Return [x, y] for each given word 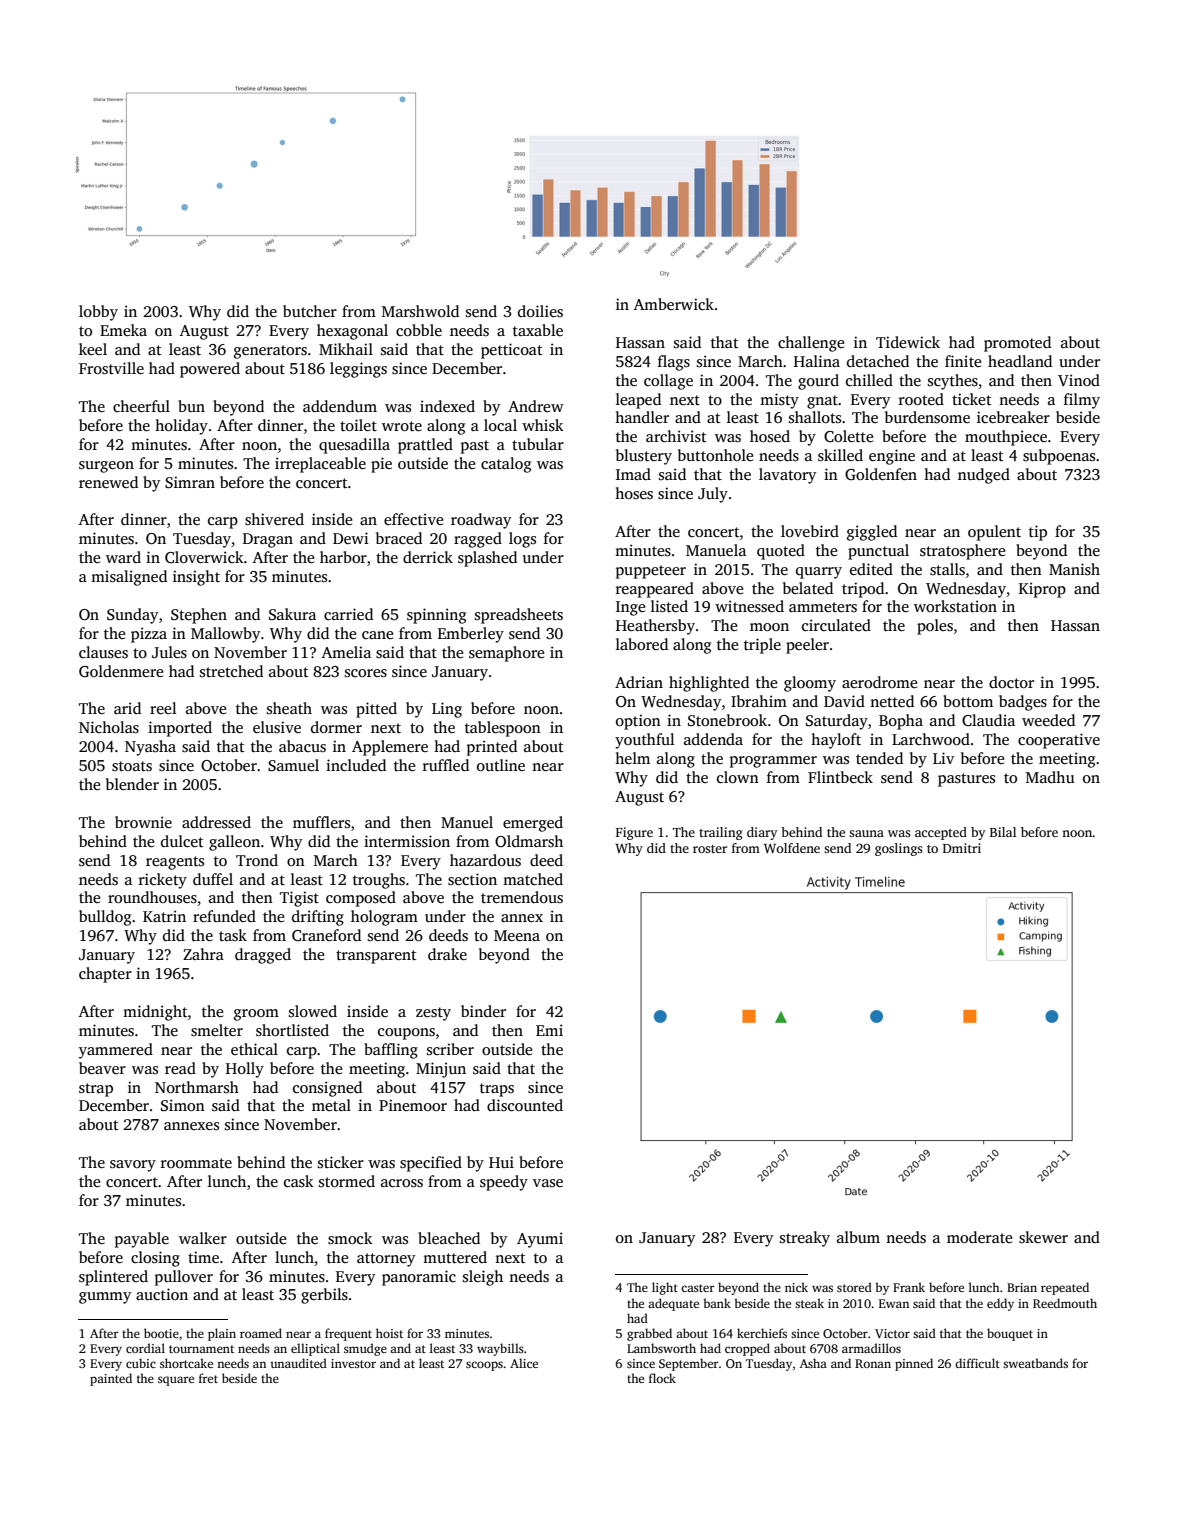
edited [871, 569]
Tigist [299, 899]
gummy [105, 1298]
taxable [538, 330]
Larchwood [931, 739]
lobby [98, 313]
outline [501, 765]
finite [963, 361]
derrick [428, 557]
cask [299, 1181]
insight [196, 578]
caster [698, 1288]
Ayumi [540, 1240]
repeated [1065, 1288]
